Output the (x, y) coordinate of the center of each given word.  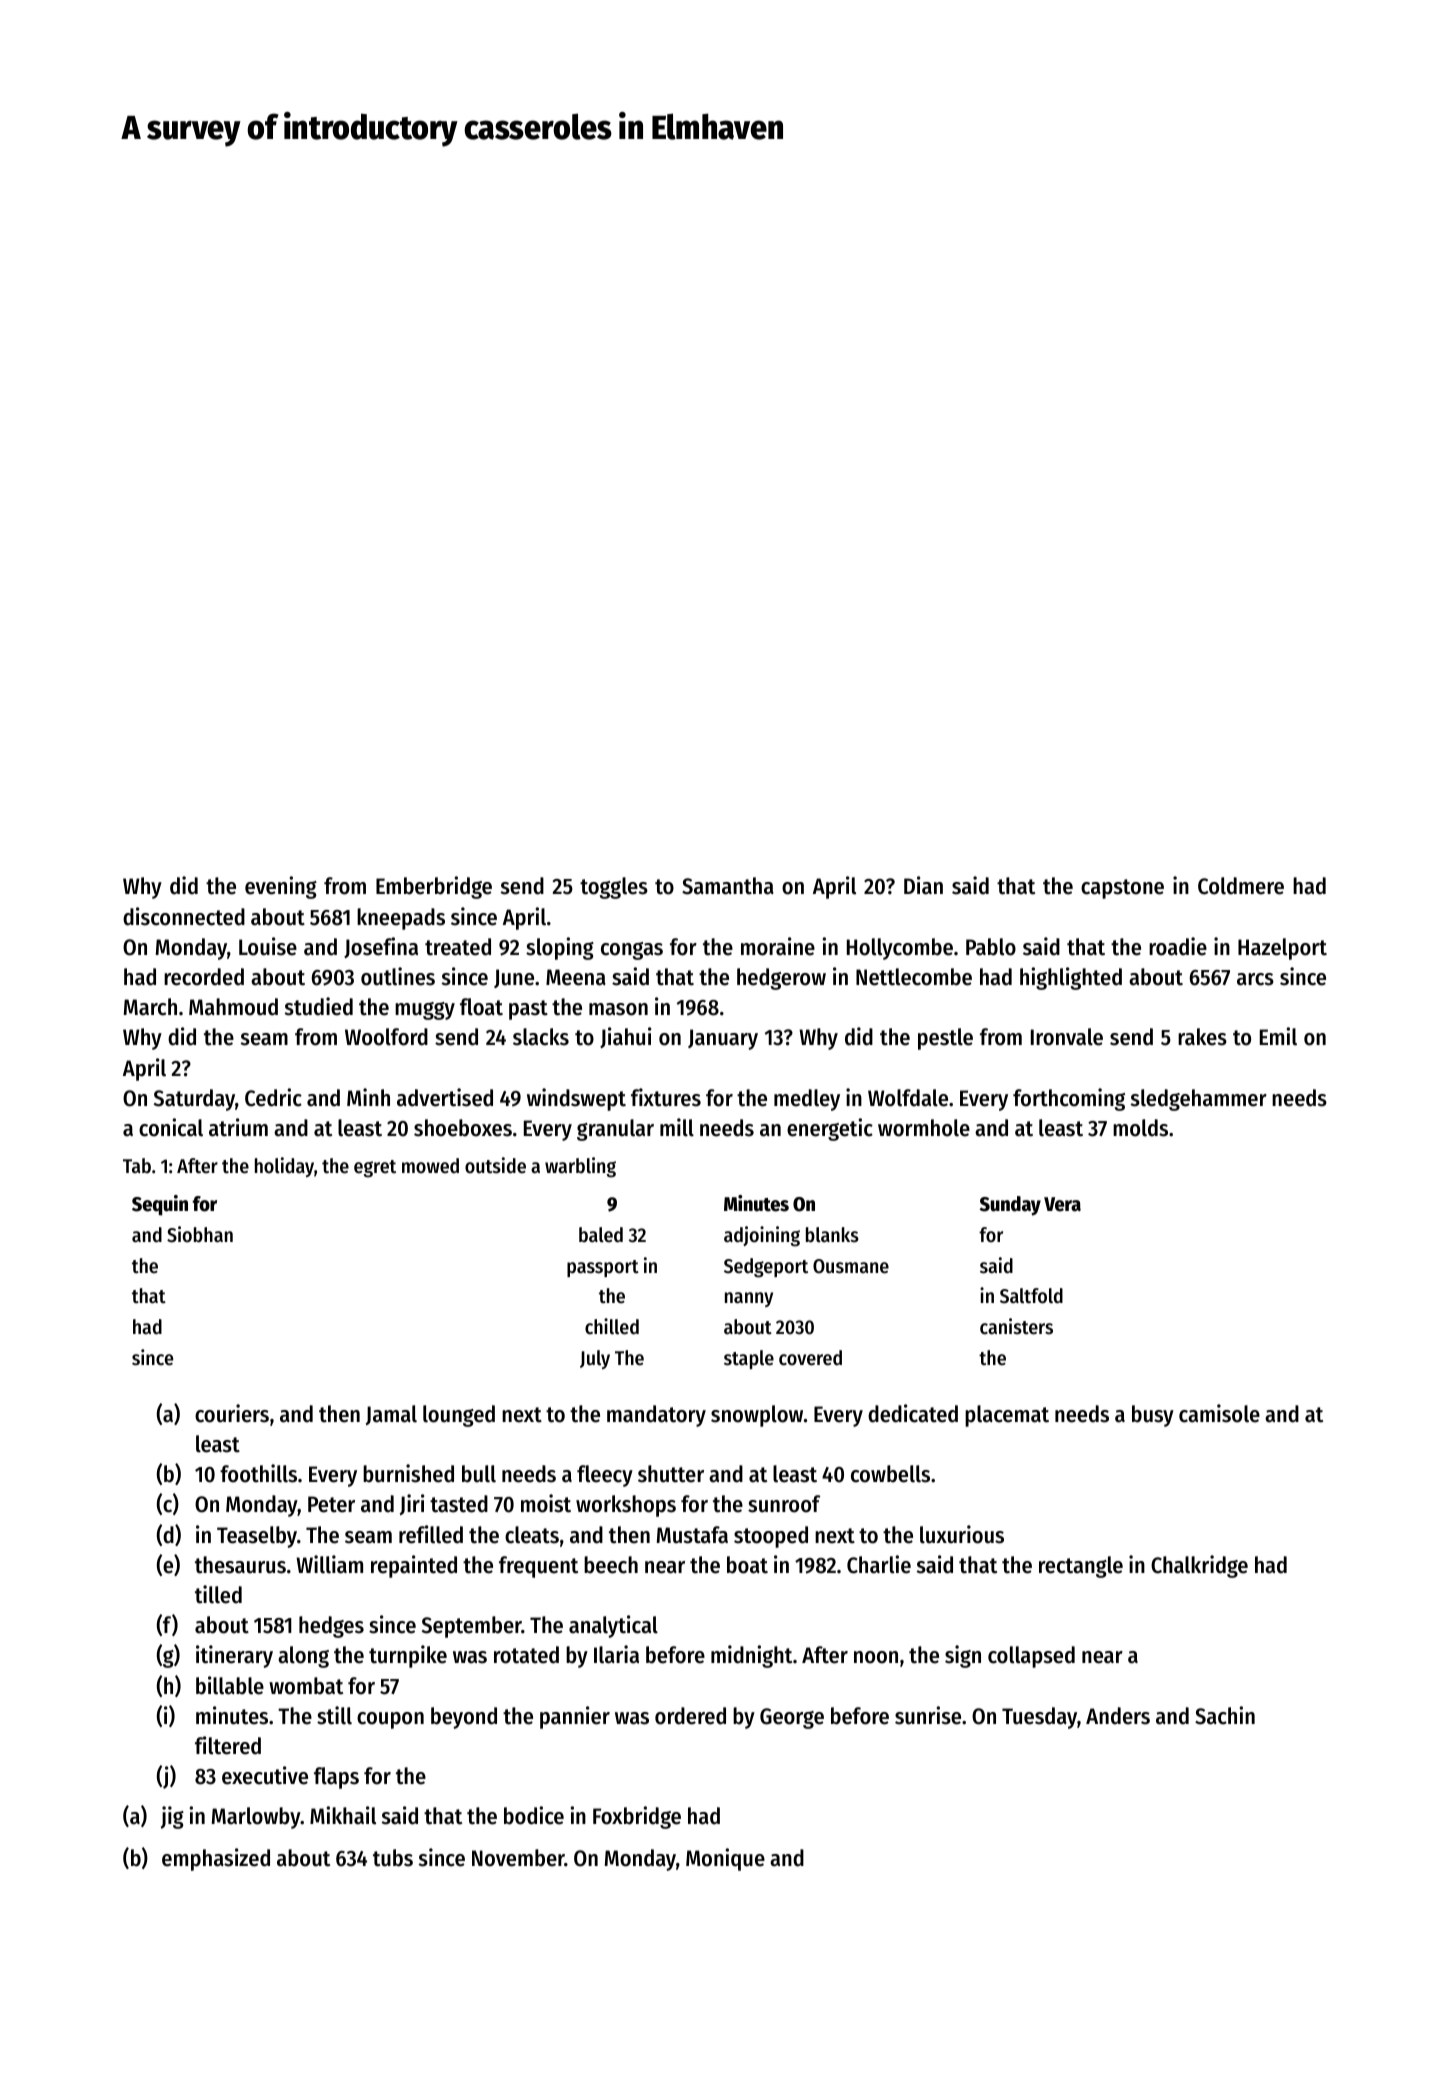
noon (876, 1657)
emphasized (216, 1859)
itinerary (234, 1656)
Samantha (728, 886)
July (595, 1359)
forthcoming (1069, 1099)
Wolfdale (908, 1098)
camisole (1219, 1413)
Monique (725, 1859)
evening (281, 887)
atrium (238, 1127)
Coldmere (1241, 886)
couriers (232, 1413)
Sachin (1225, 1715)
